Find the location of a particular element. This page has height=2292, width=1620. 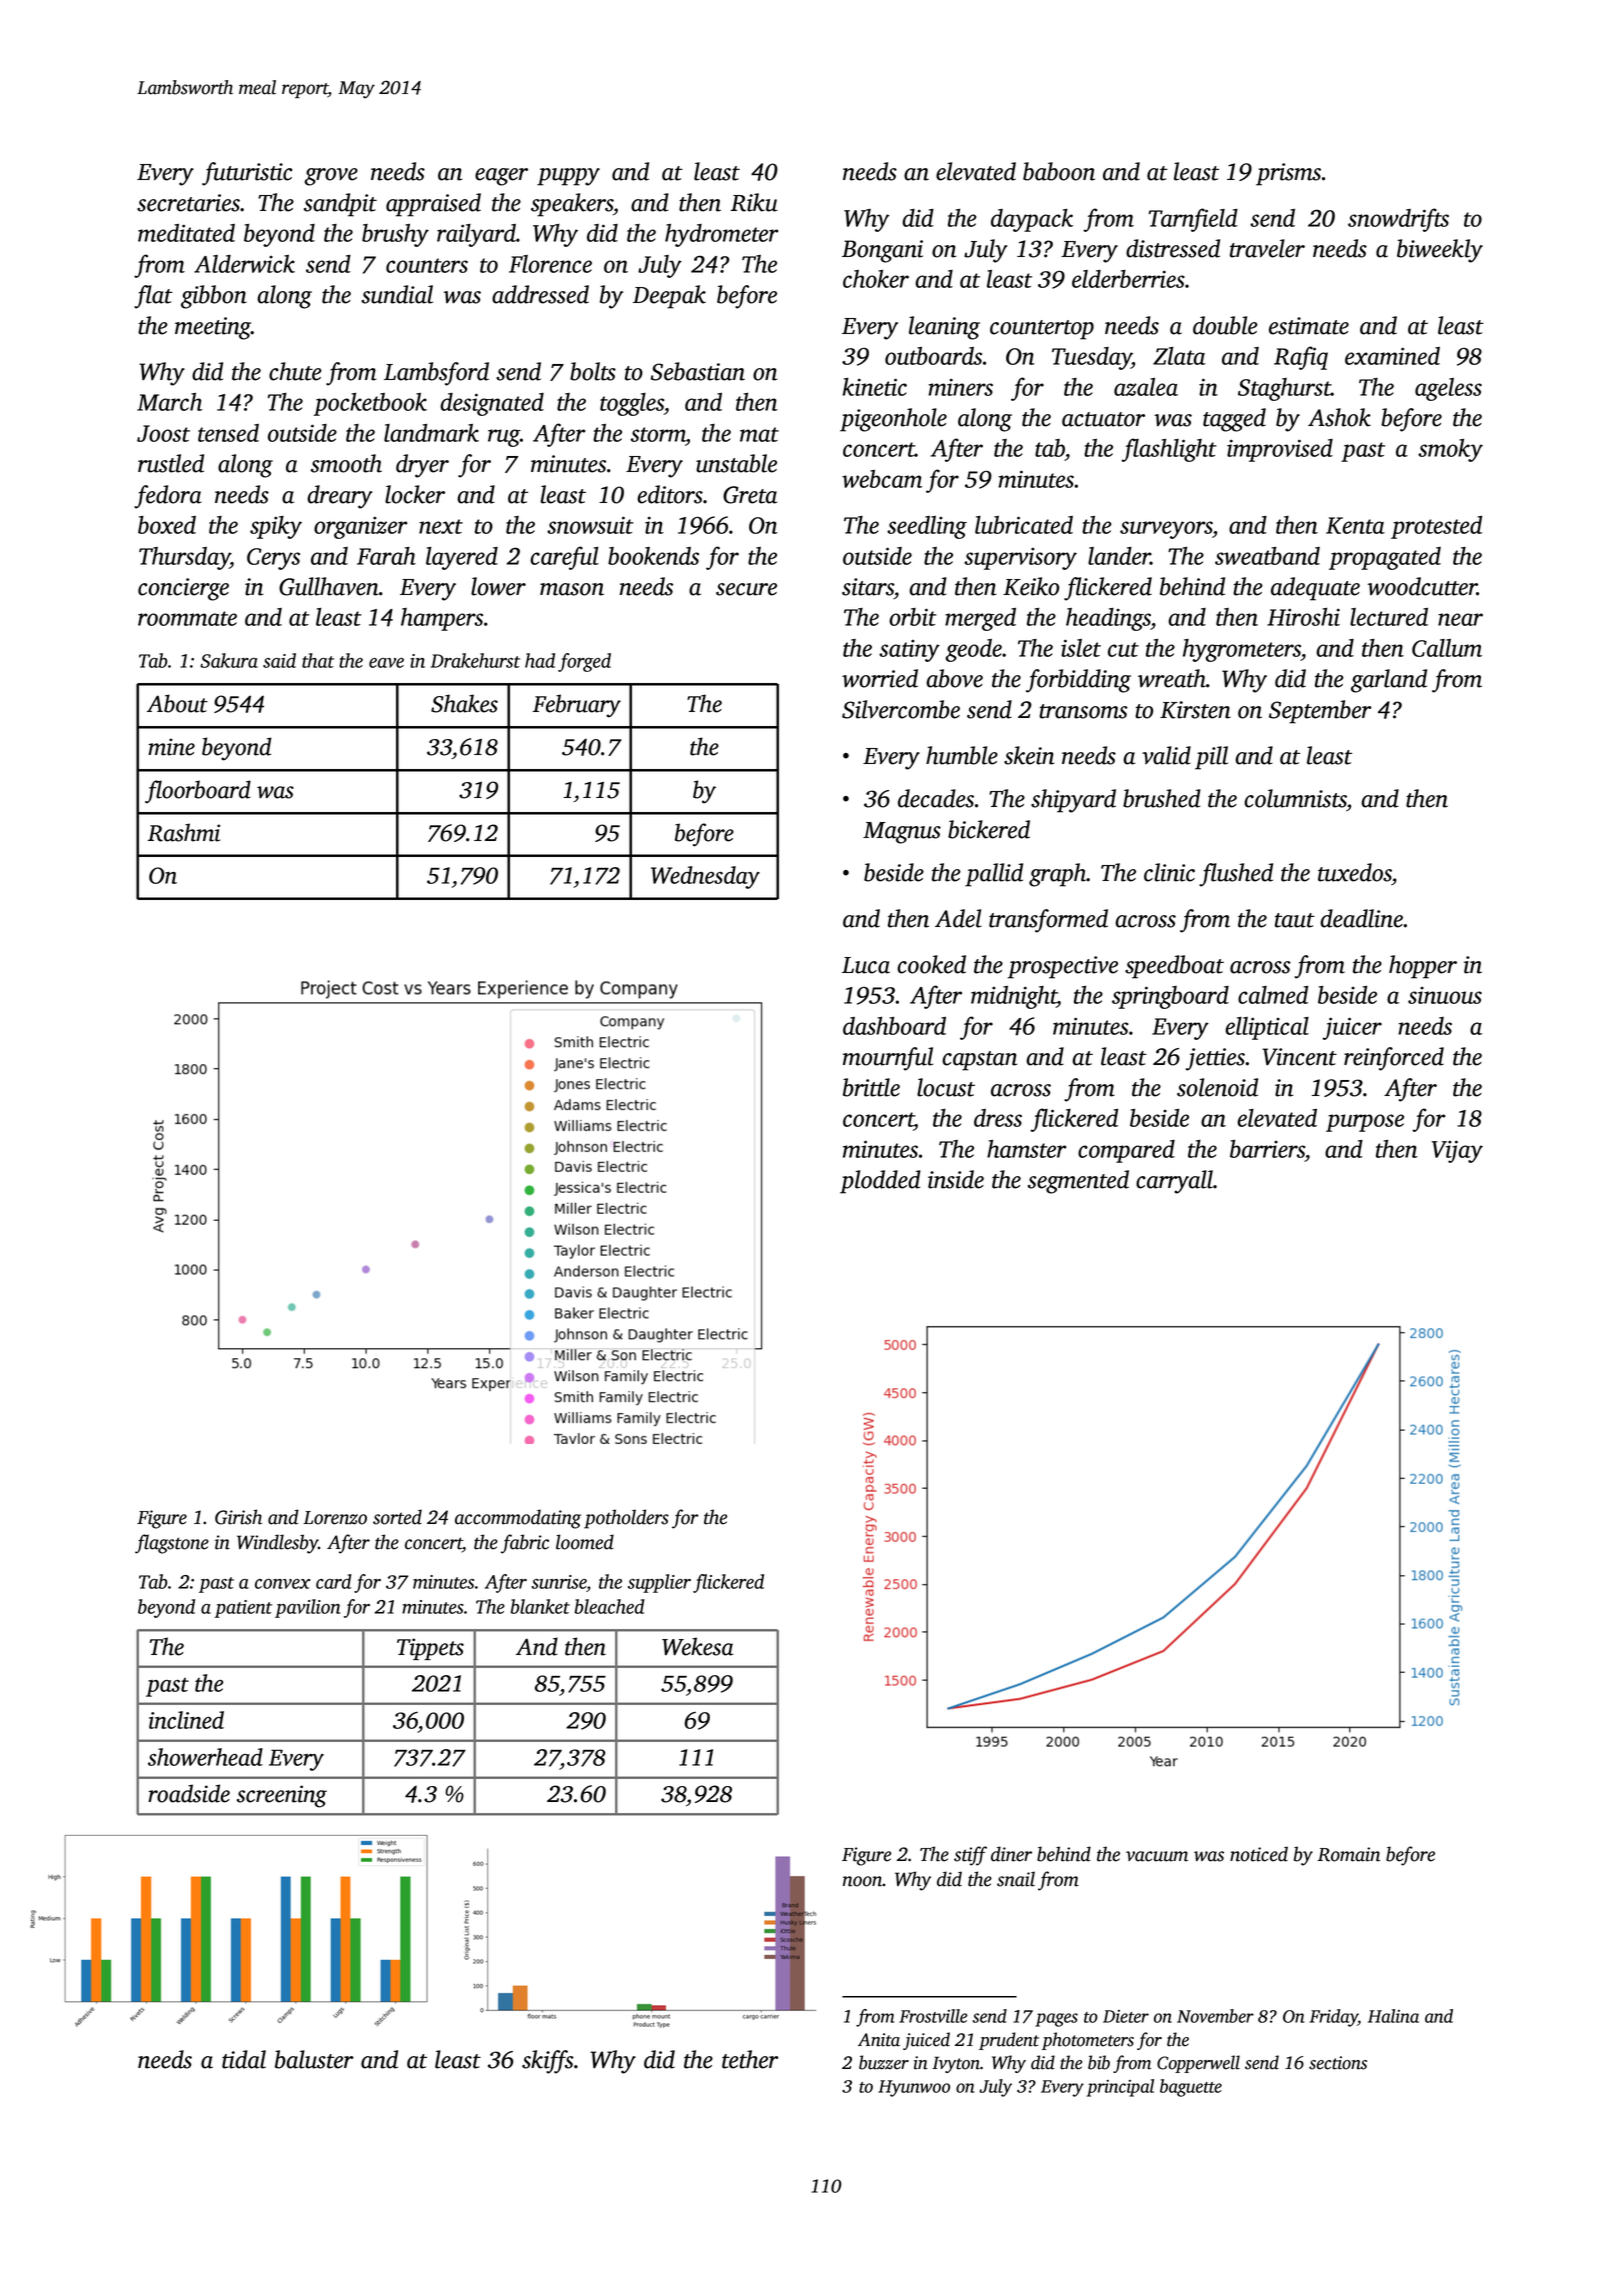

roadside is located at coordinates (189, 1793).
